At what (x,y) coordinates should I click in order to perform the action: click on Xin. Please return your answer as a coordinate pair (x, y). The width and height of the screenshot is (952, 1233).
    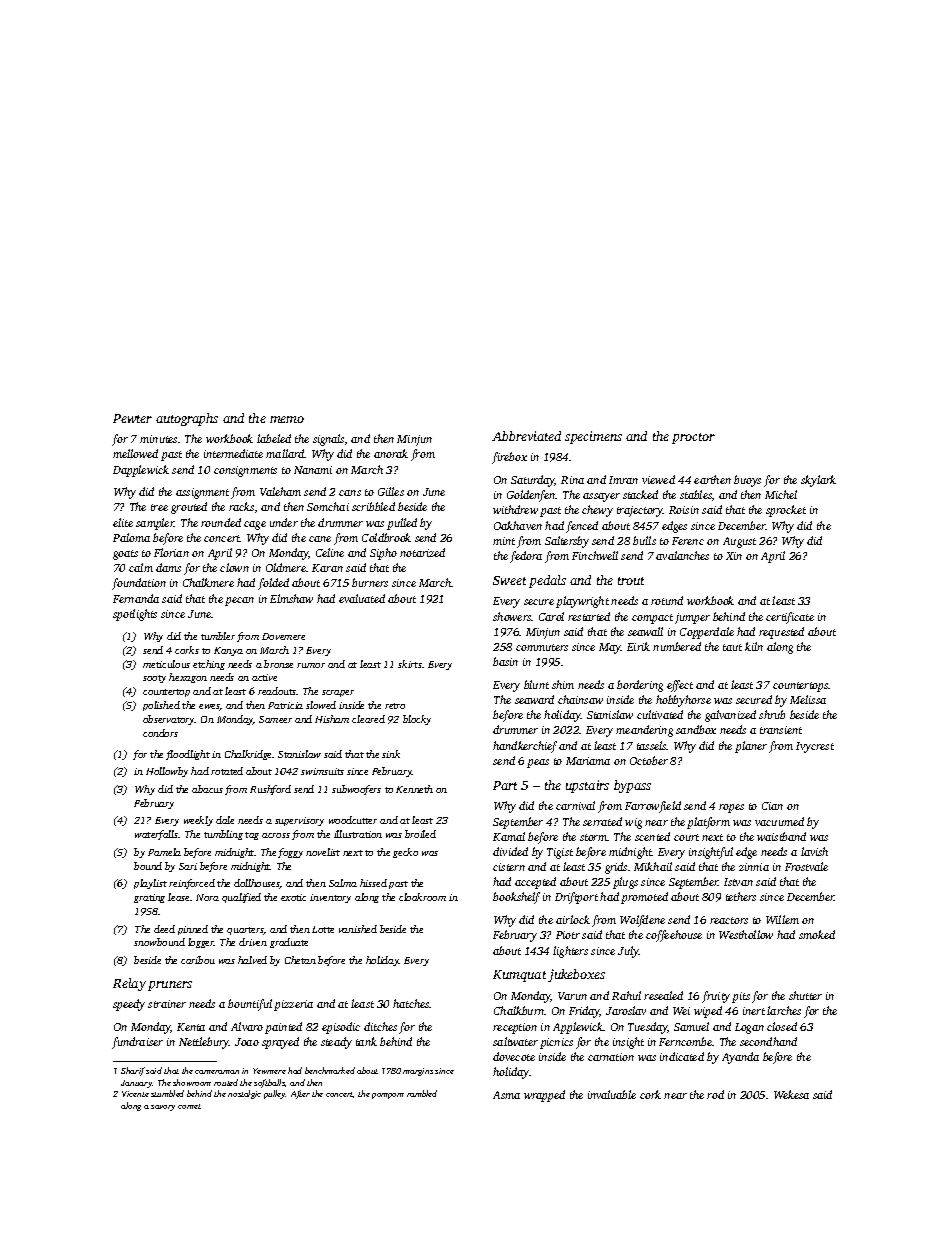
    Looking at the image, I should click on (734, 556).
